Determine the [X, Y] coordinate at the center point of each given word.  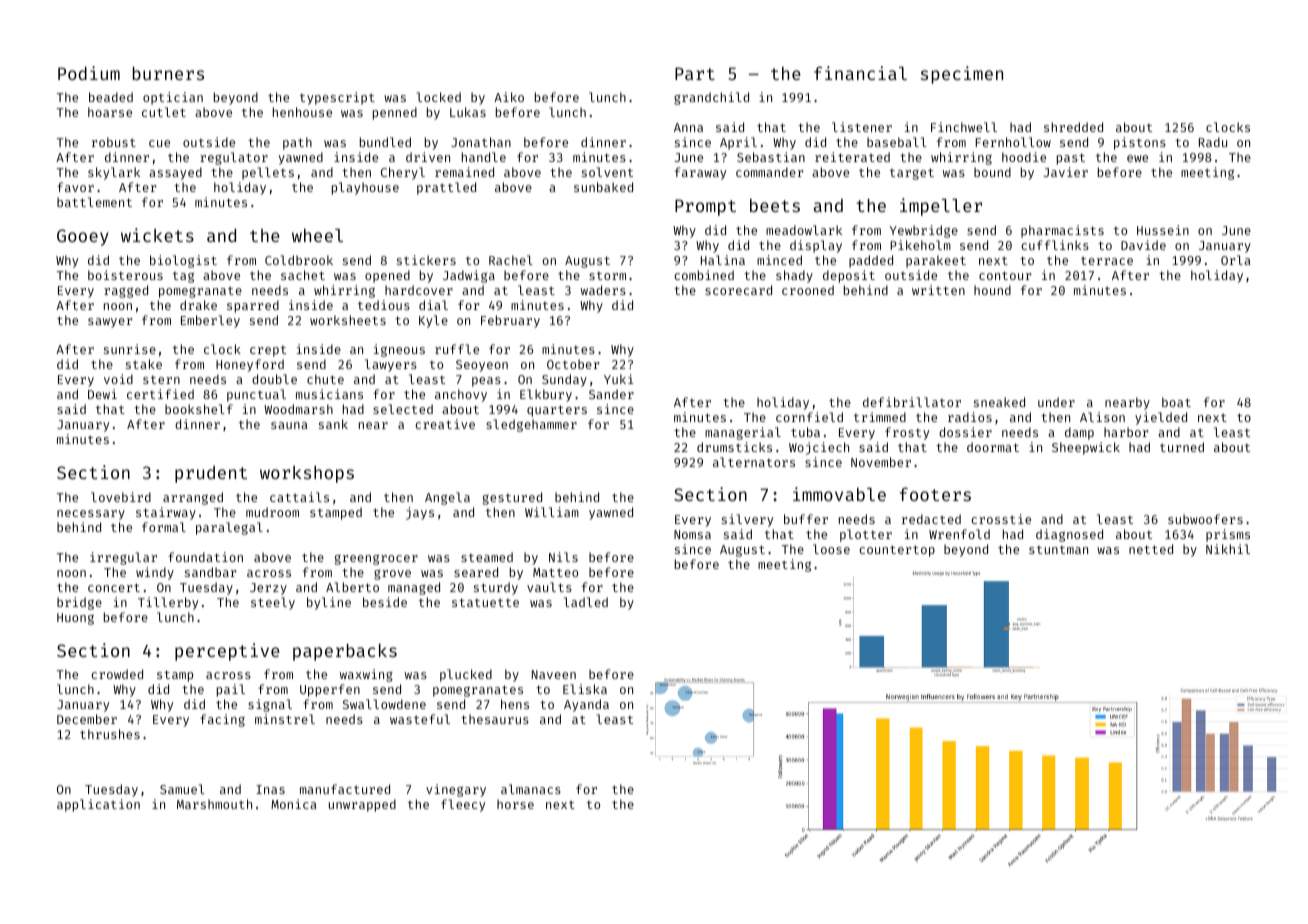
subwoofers [1205, 519]
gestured [512, 498]
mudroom [272, 512]
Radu [1213, 142]
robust [114, 142]
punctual [256, 395]
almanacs [531, 789]
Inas [270, 789]
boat [1176, 402]
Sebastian [771, 157]
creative [445, 424]
